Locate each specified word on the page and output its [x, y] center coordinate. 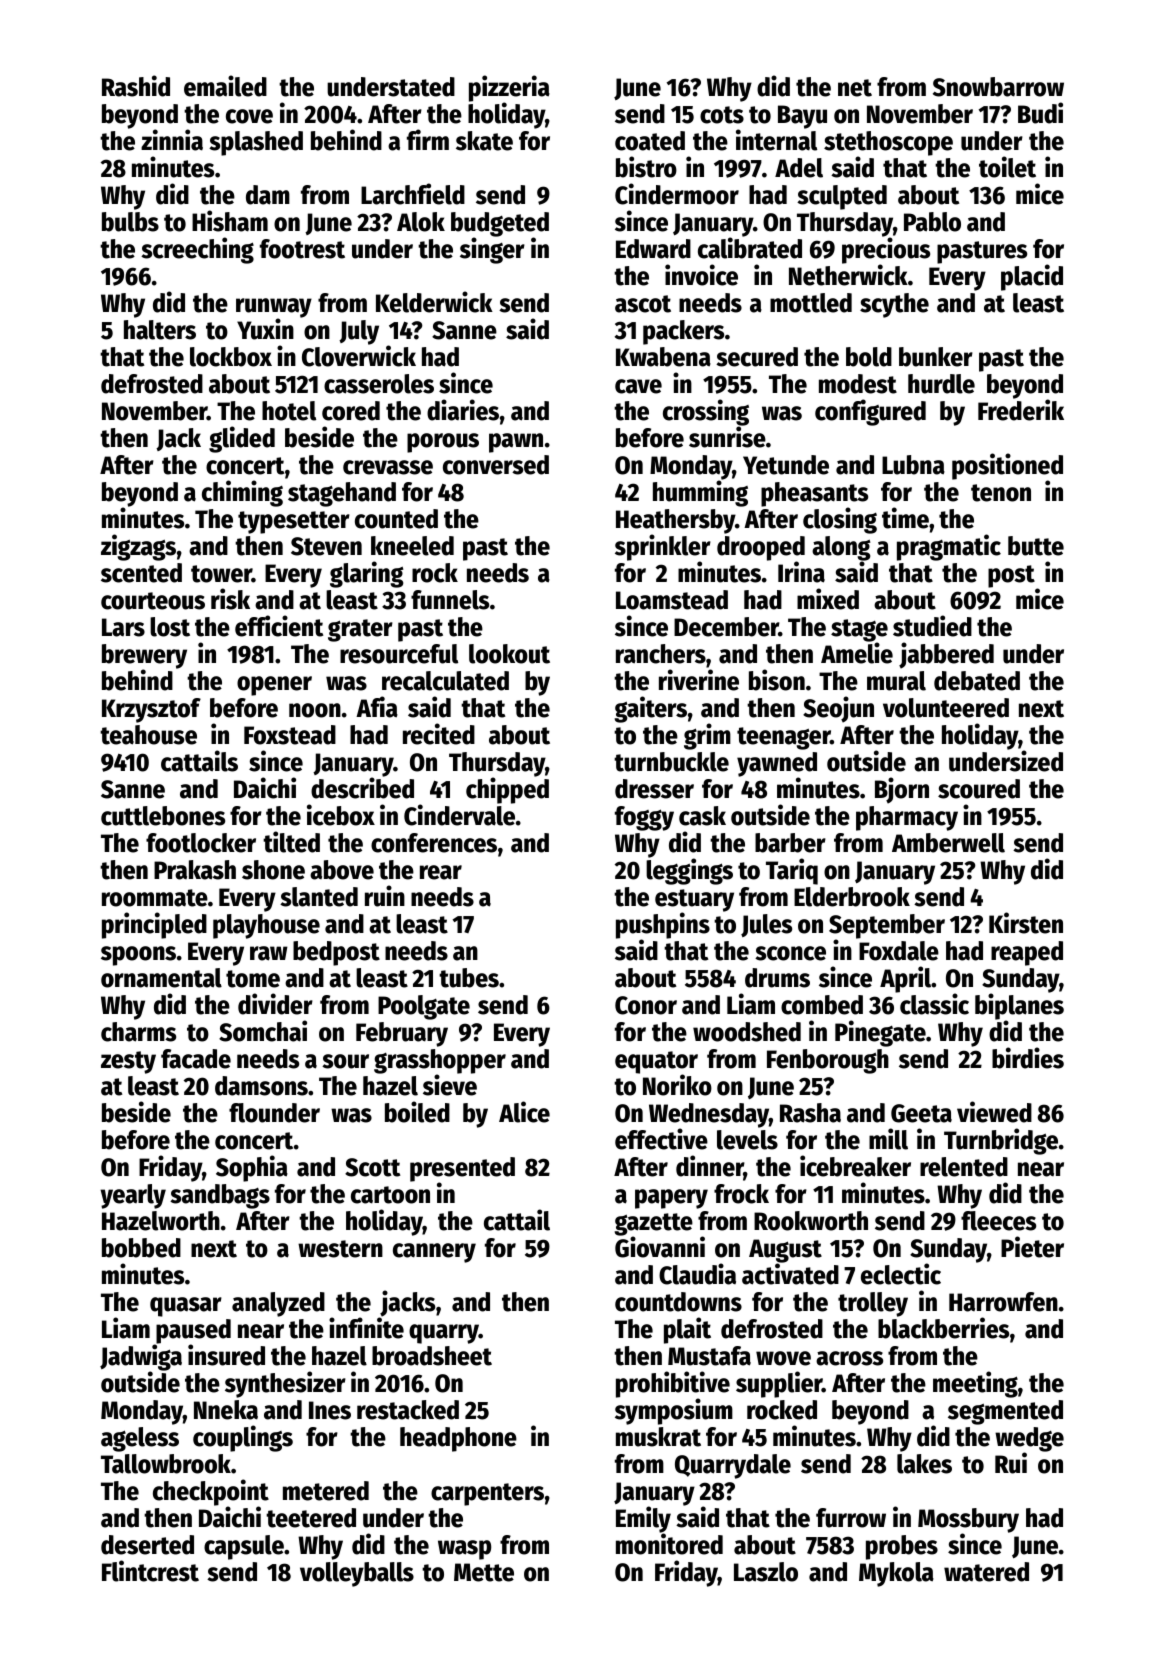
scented [141, 573]
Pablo [932, 222]
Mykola [896, 1574]
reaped [1027, 953]
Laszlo [766, 1572]
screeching [197, 250]
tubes [469, 978]
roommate [155, 898]
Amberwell [948, 843]
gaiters [650, 709]
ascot [643, 304]
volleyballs [357, 1574]
